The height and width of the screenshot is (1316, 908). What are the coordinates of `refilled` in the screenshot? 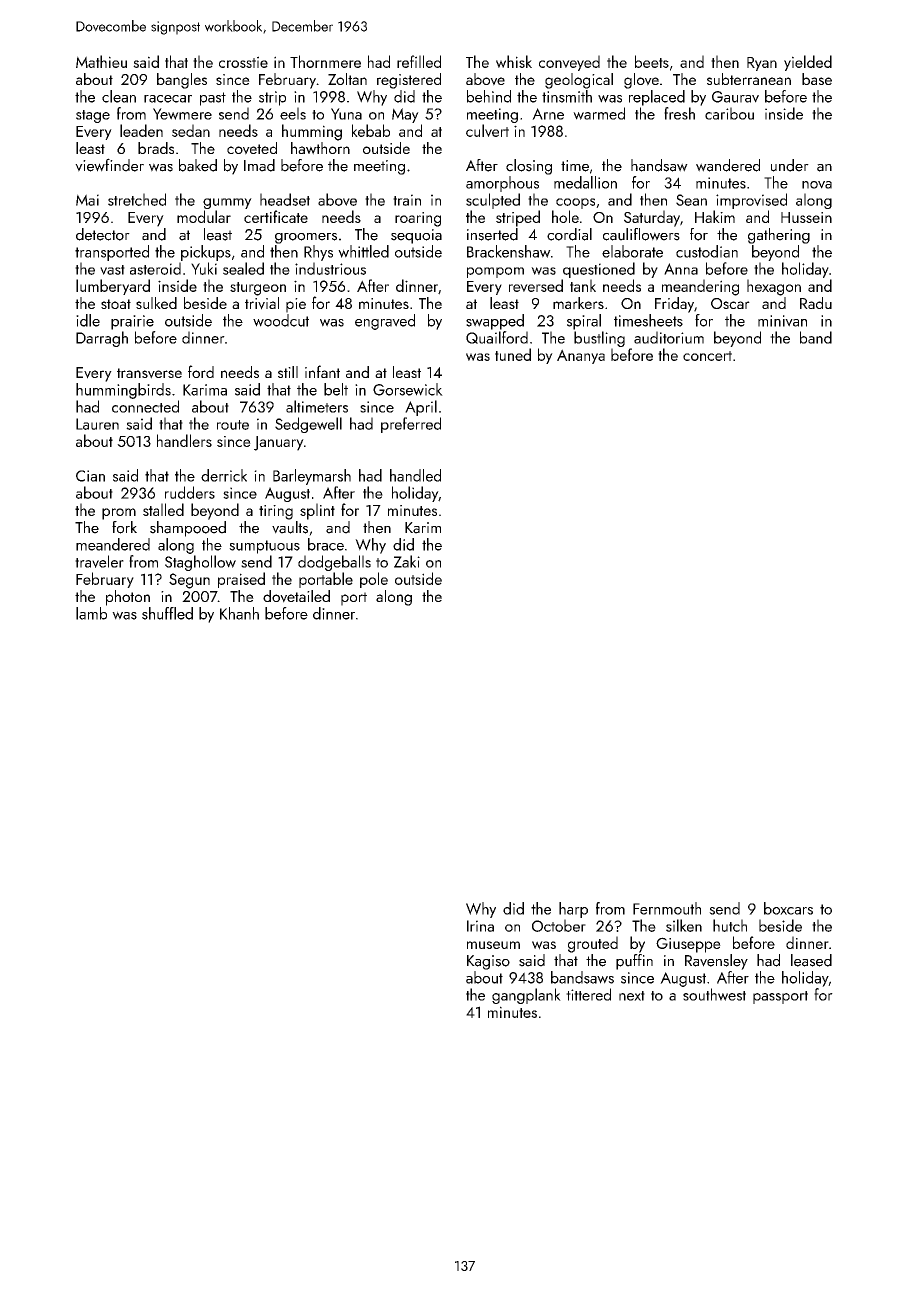 It's located at (419, 61).
